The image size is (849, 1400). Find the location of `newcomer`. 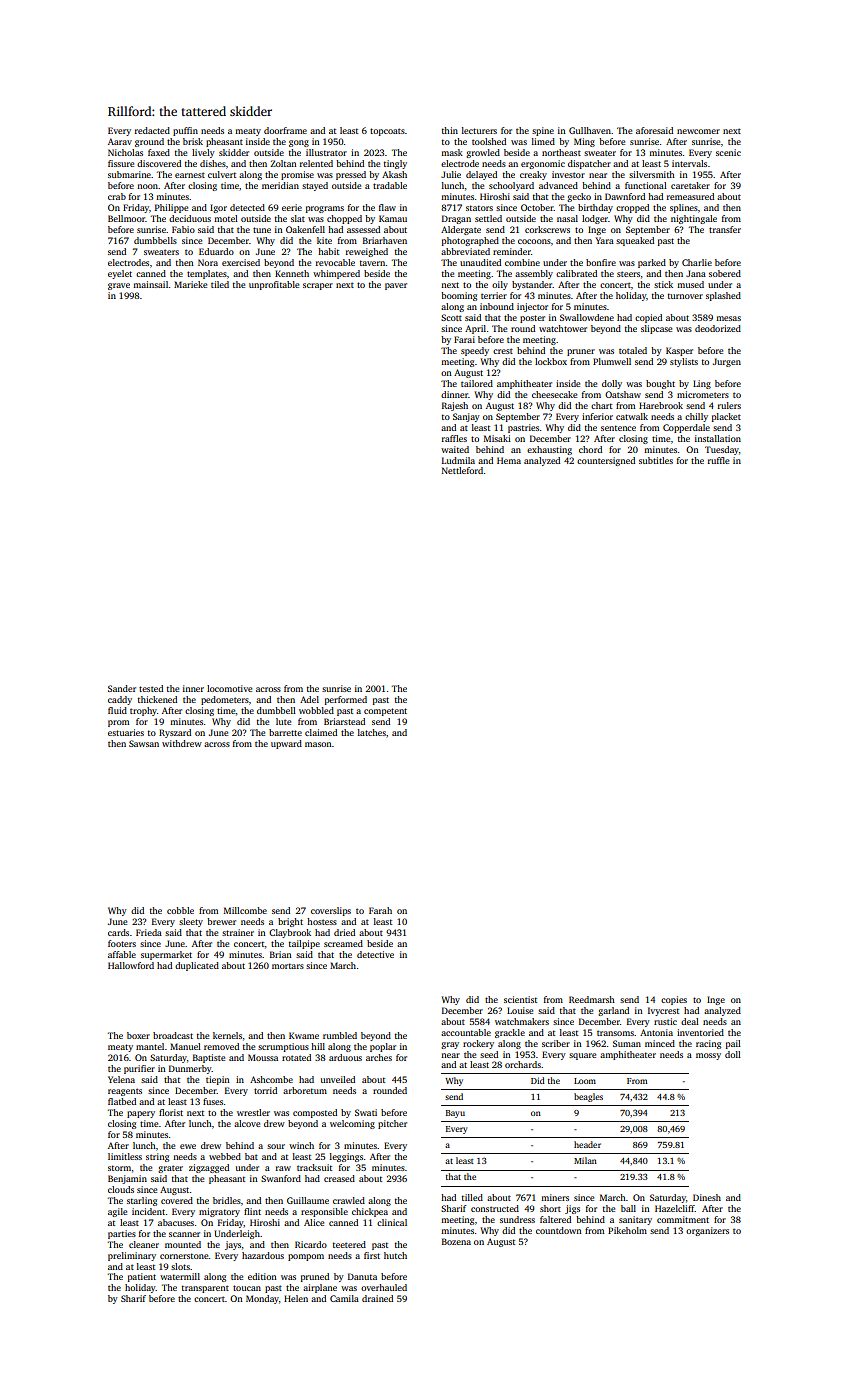

newcomer is located at coordinates (698, 131).
